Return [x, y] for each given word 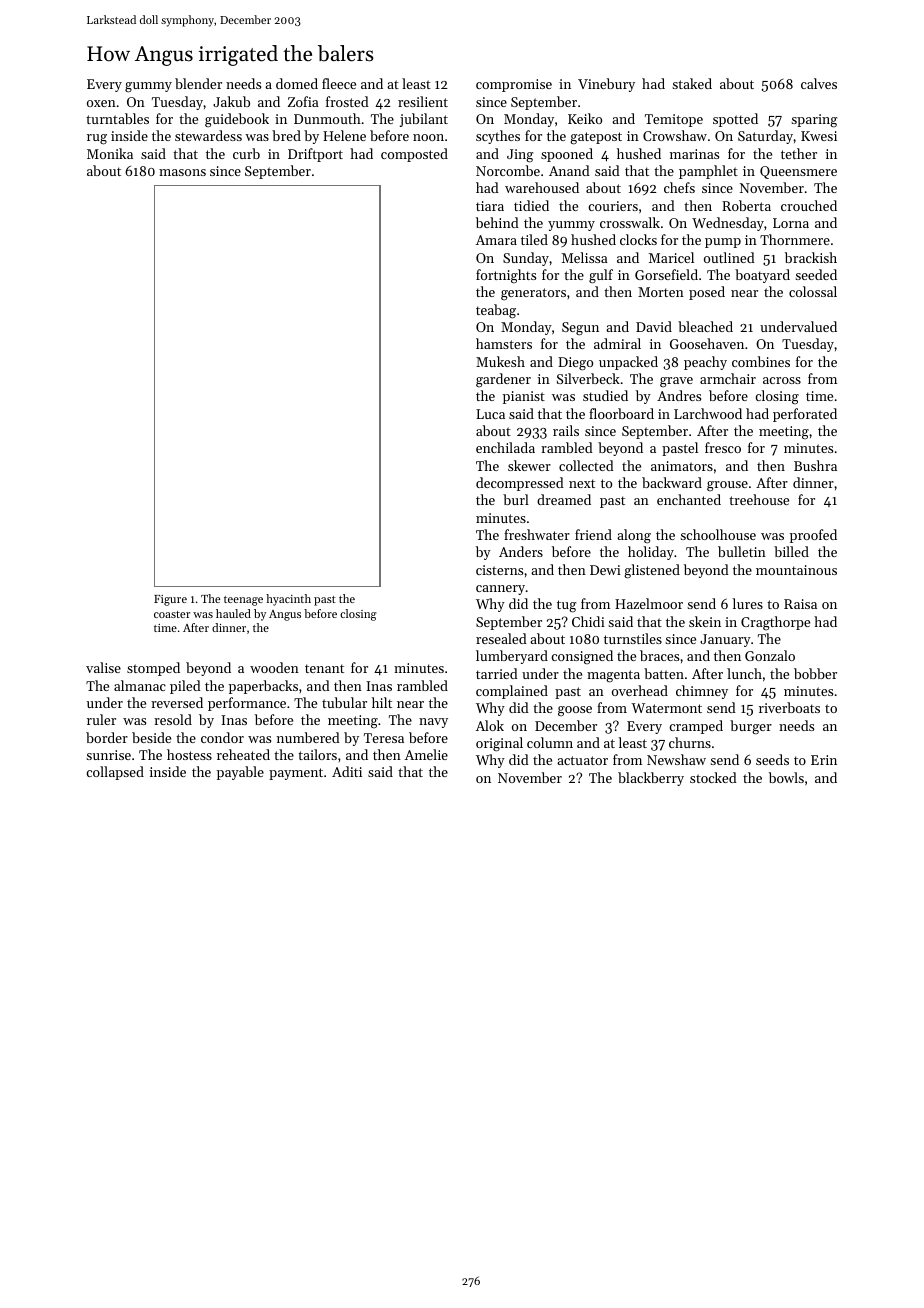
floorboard [621, 413]
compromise [514, 85]
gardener [503, 380]
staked [692, 83]
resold [173, 719]
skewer [529, 465]
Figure [170, 600]
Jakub [231, 101]
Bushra [815, 465]
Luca [490, 414]
